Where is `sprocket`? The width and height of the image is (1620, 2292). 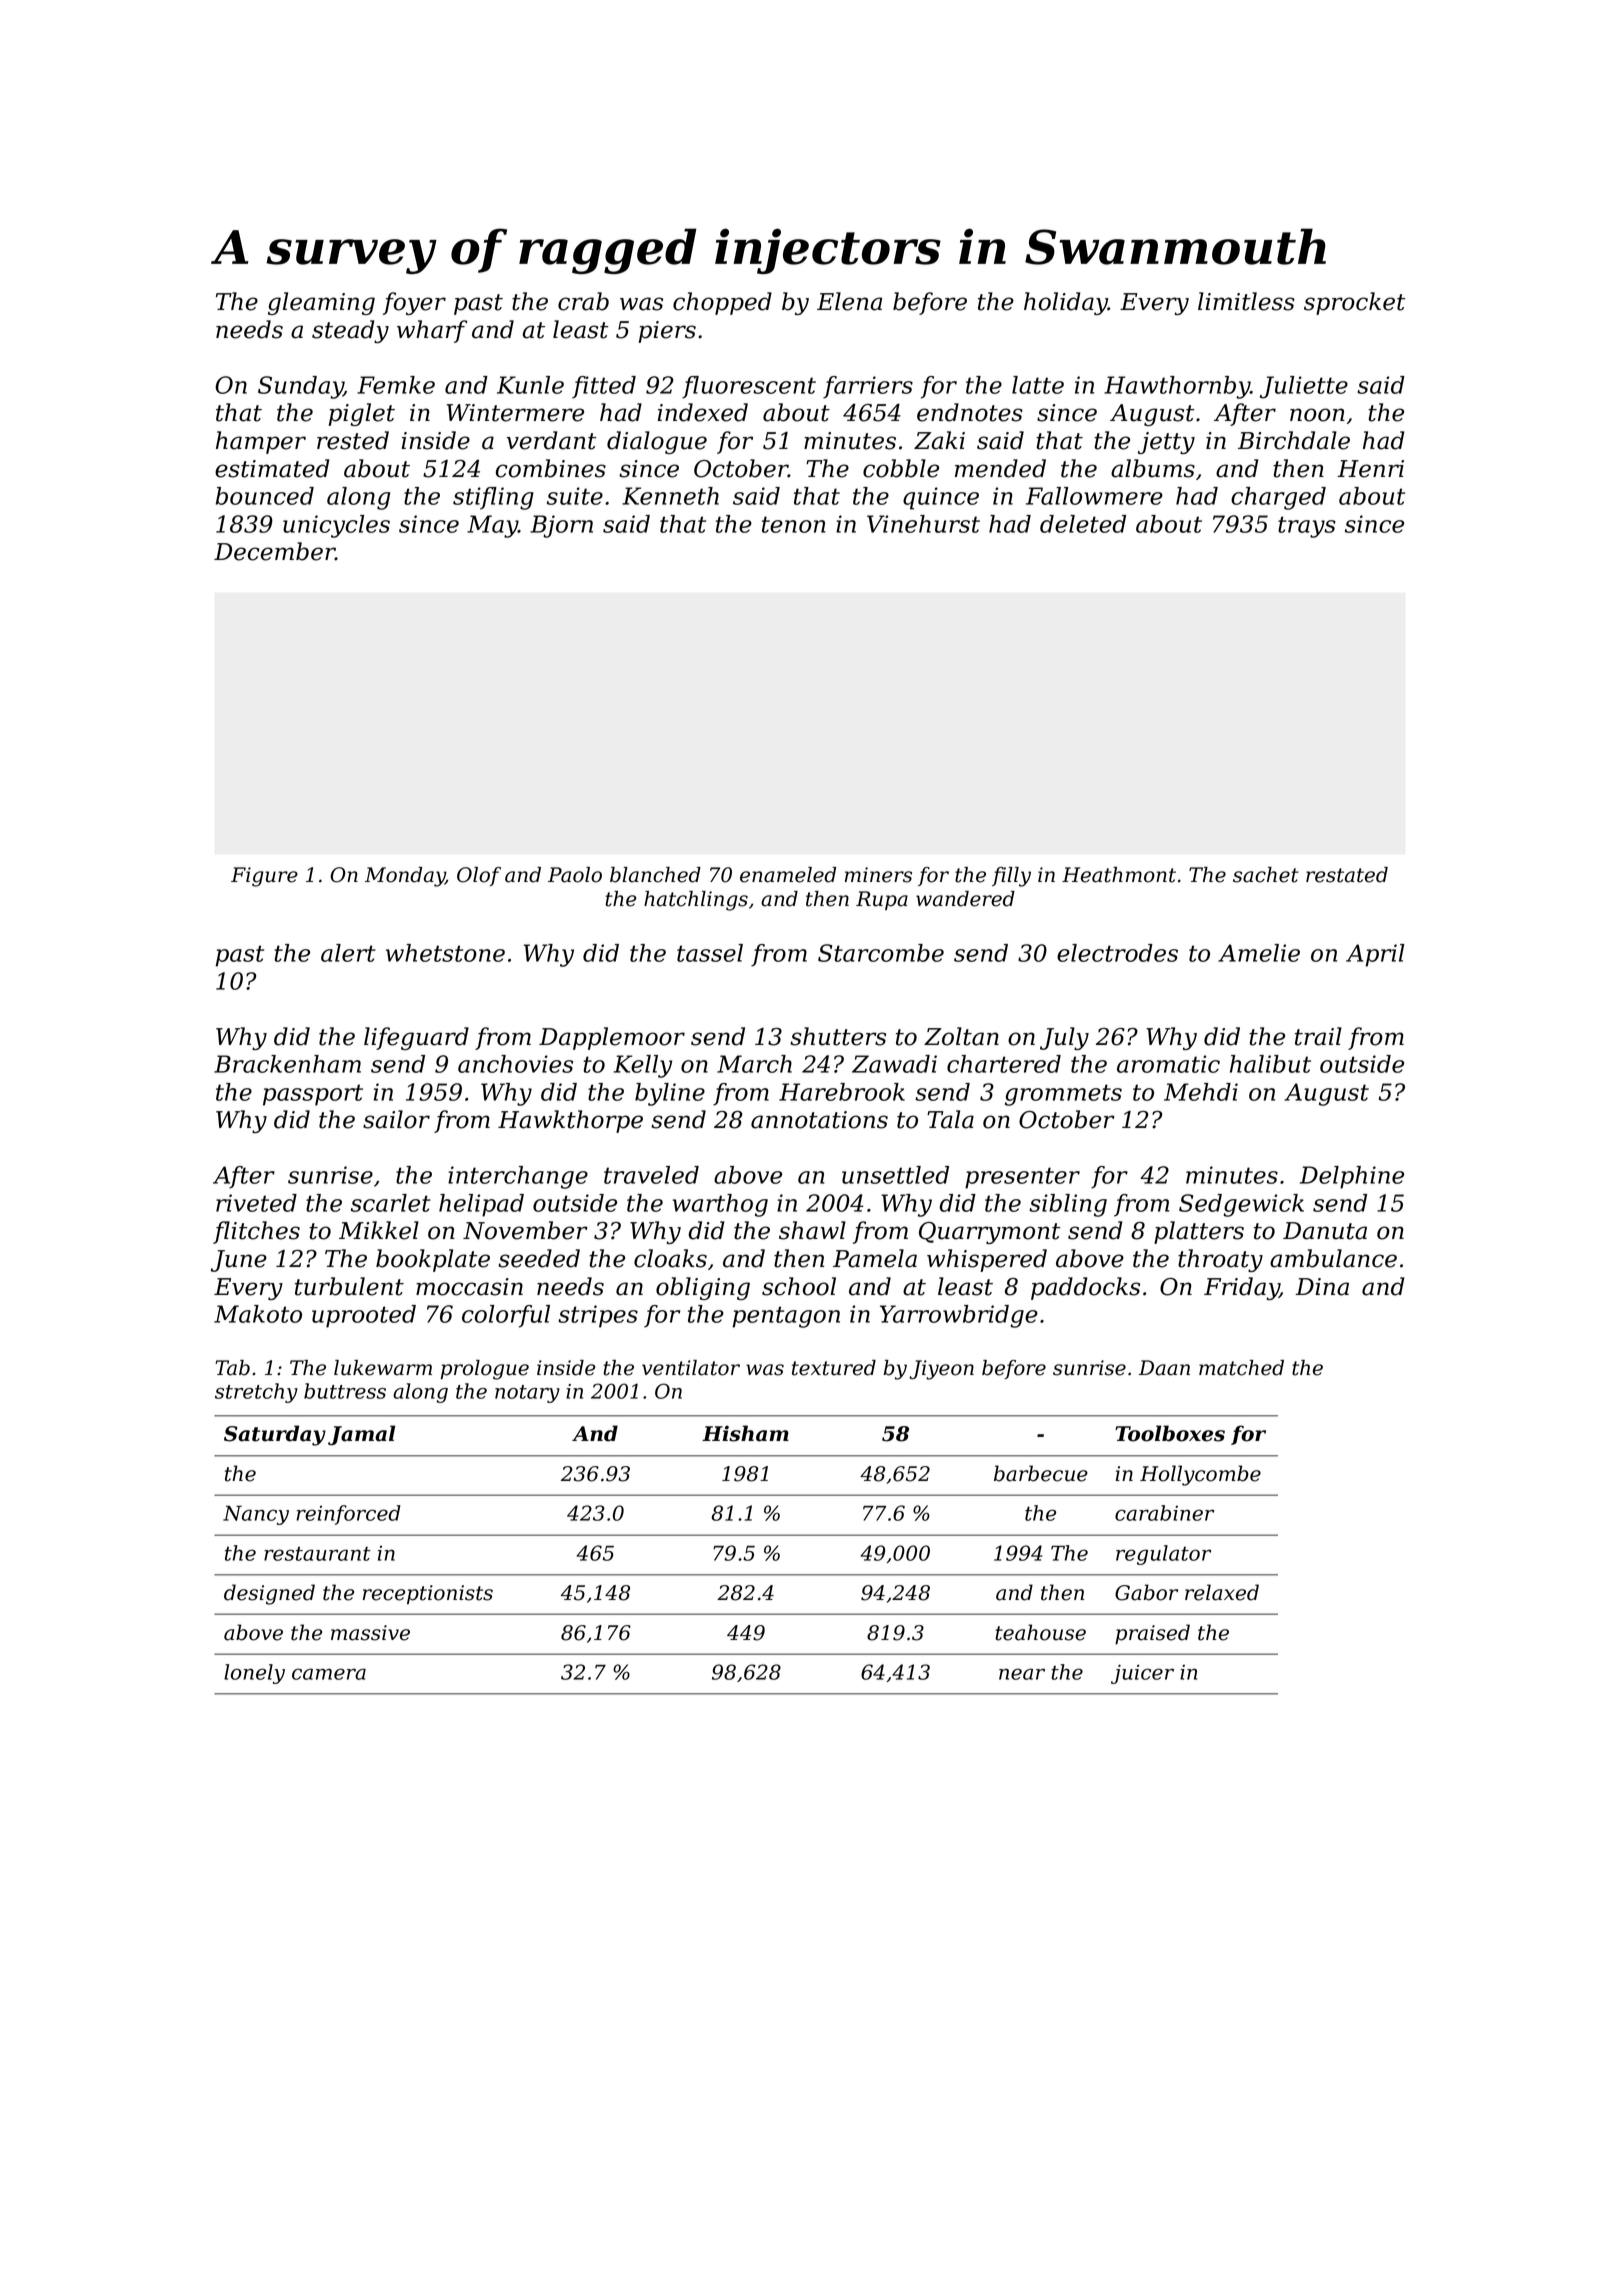
sprocket is located at coordinates (1355, 303).
